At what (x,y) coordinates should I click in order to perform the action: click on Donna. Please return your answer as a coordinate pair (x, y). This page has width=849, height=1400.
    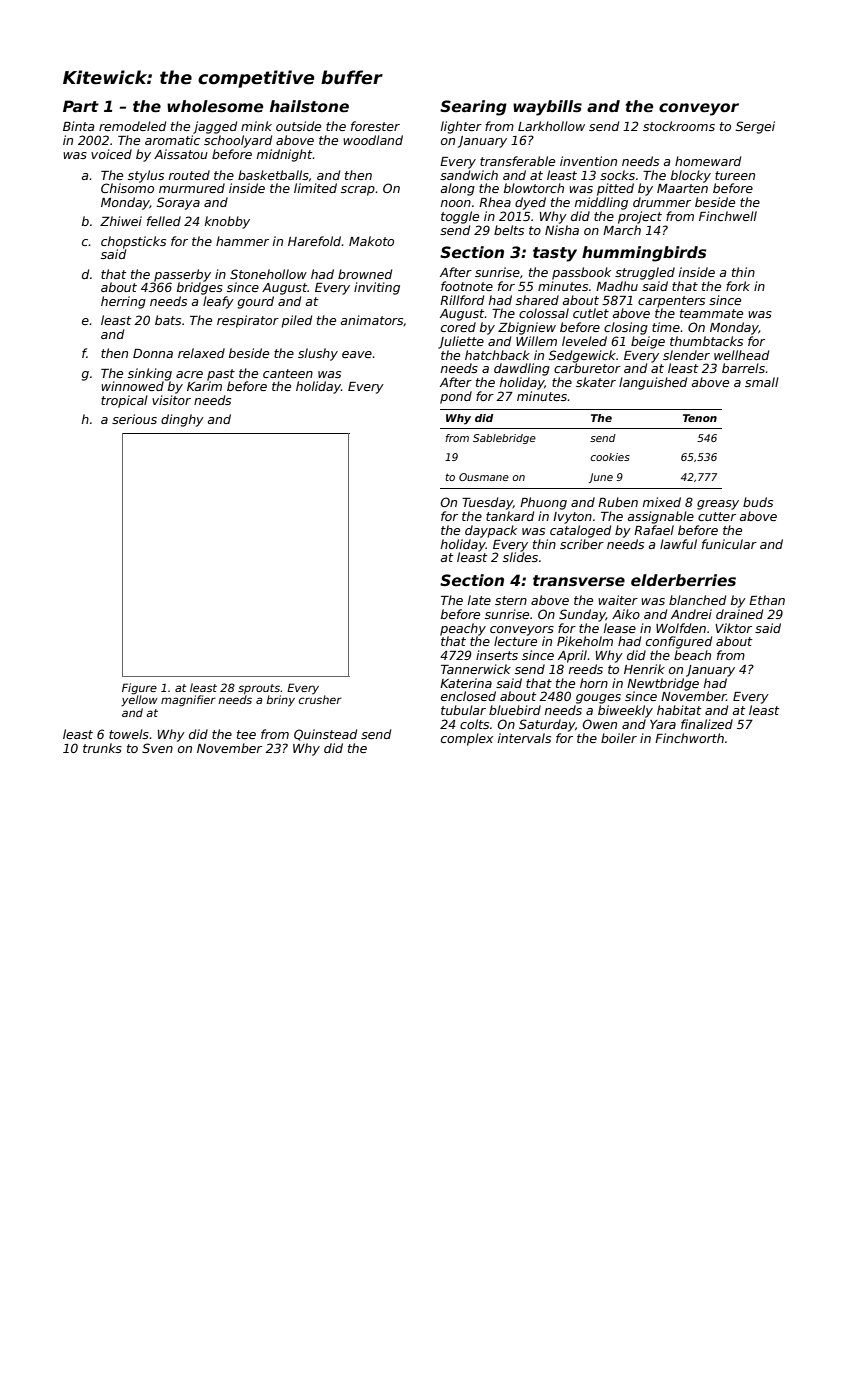
    Looking at the image, I should click on (153, 353).
